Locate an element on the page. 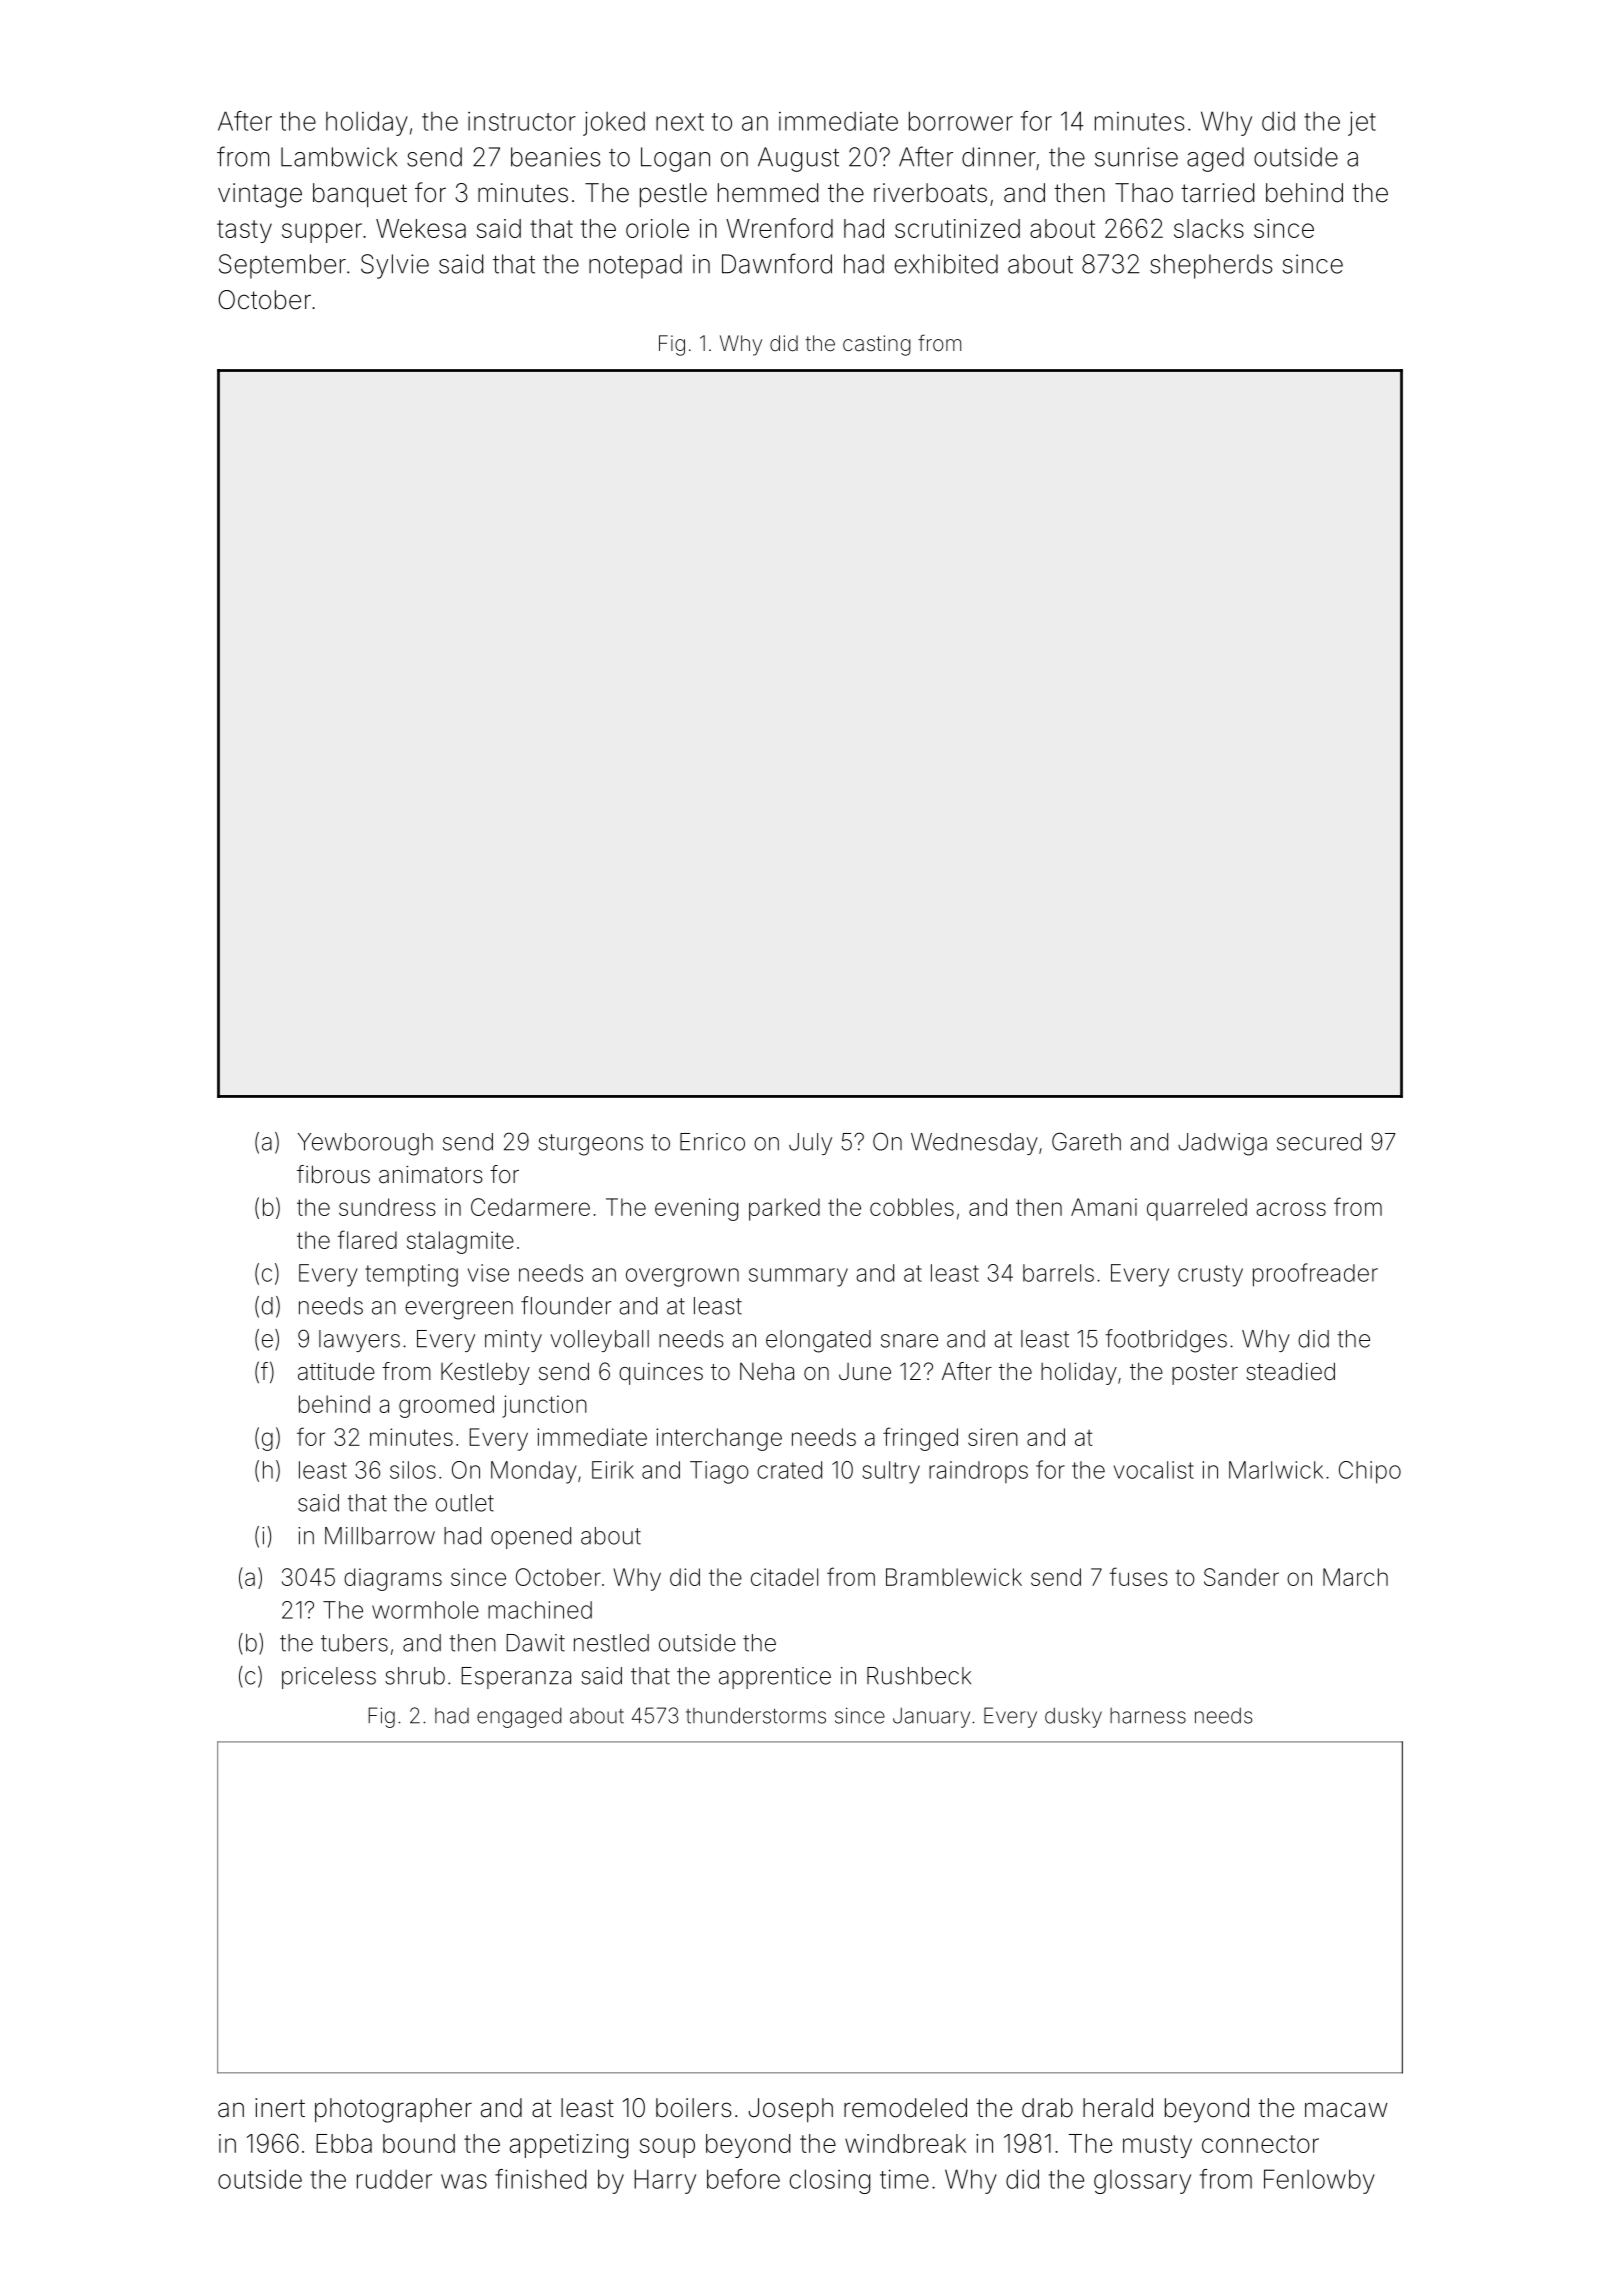 The width and height of the image is (1620, 2292). Esperanza is located at coordinates (516, 1678).
